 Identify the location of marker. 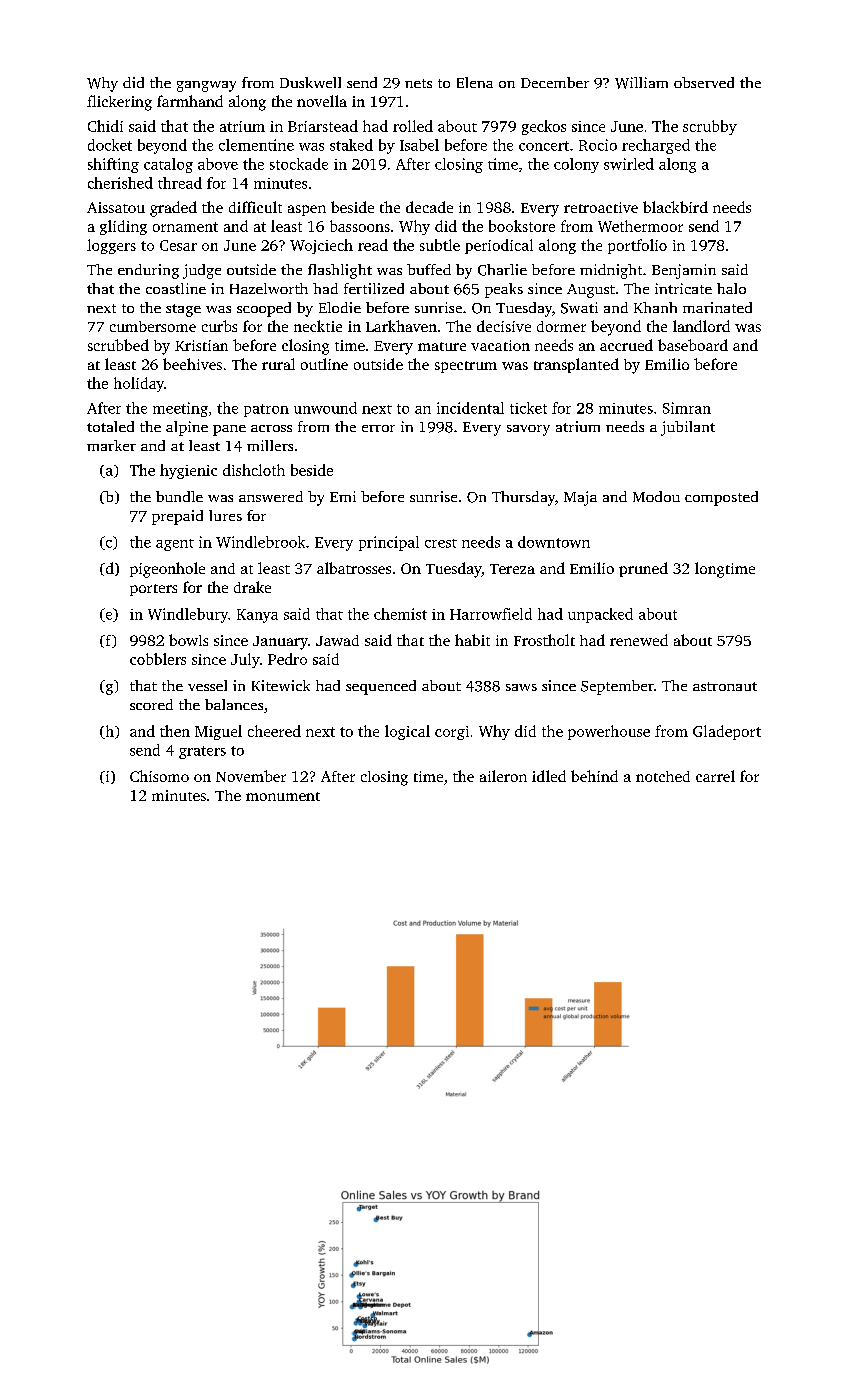
(111, 445).
